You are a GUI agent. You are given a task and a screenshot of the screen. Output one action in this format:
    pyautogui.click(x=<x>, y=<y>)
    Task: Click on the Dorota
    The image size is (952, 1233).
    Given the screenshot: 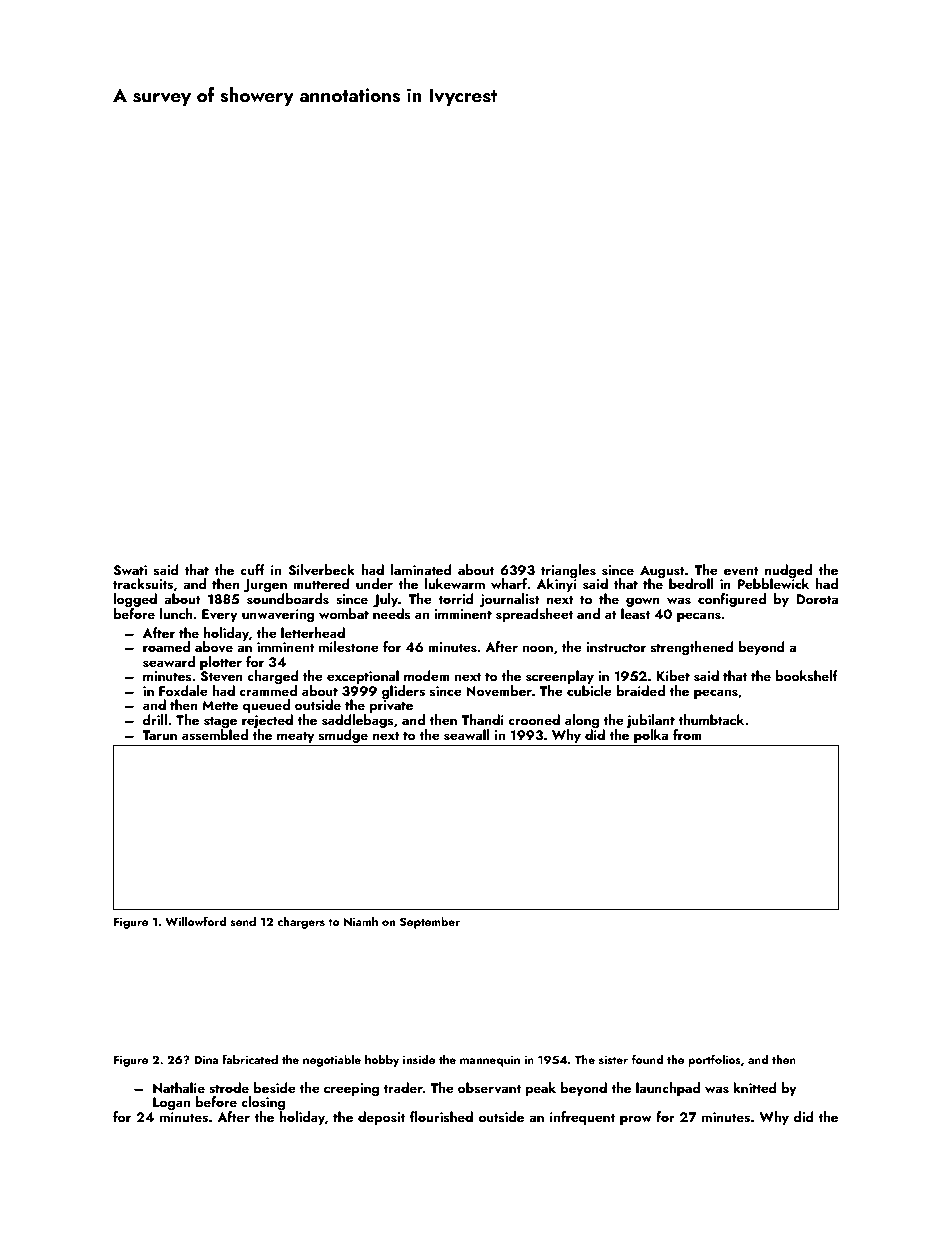 What is the action you would take?
    pyautogui.click(x=817, y=599)
